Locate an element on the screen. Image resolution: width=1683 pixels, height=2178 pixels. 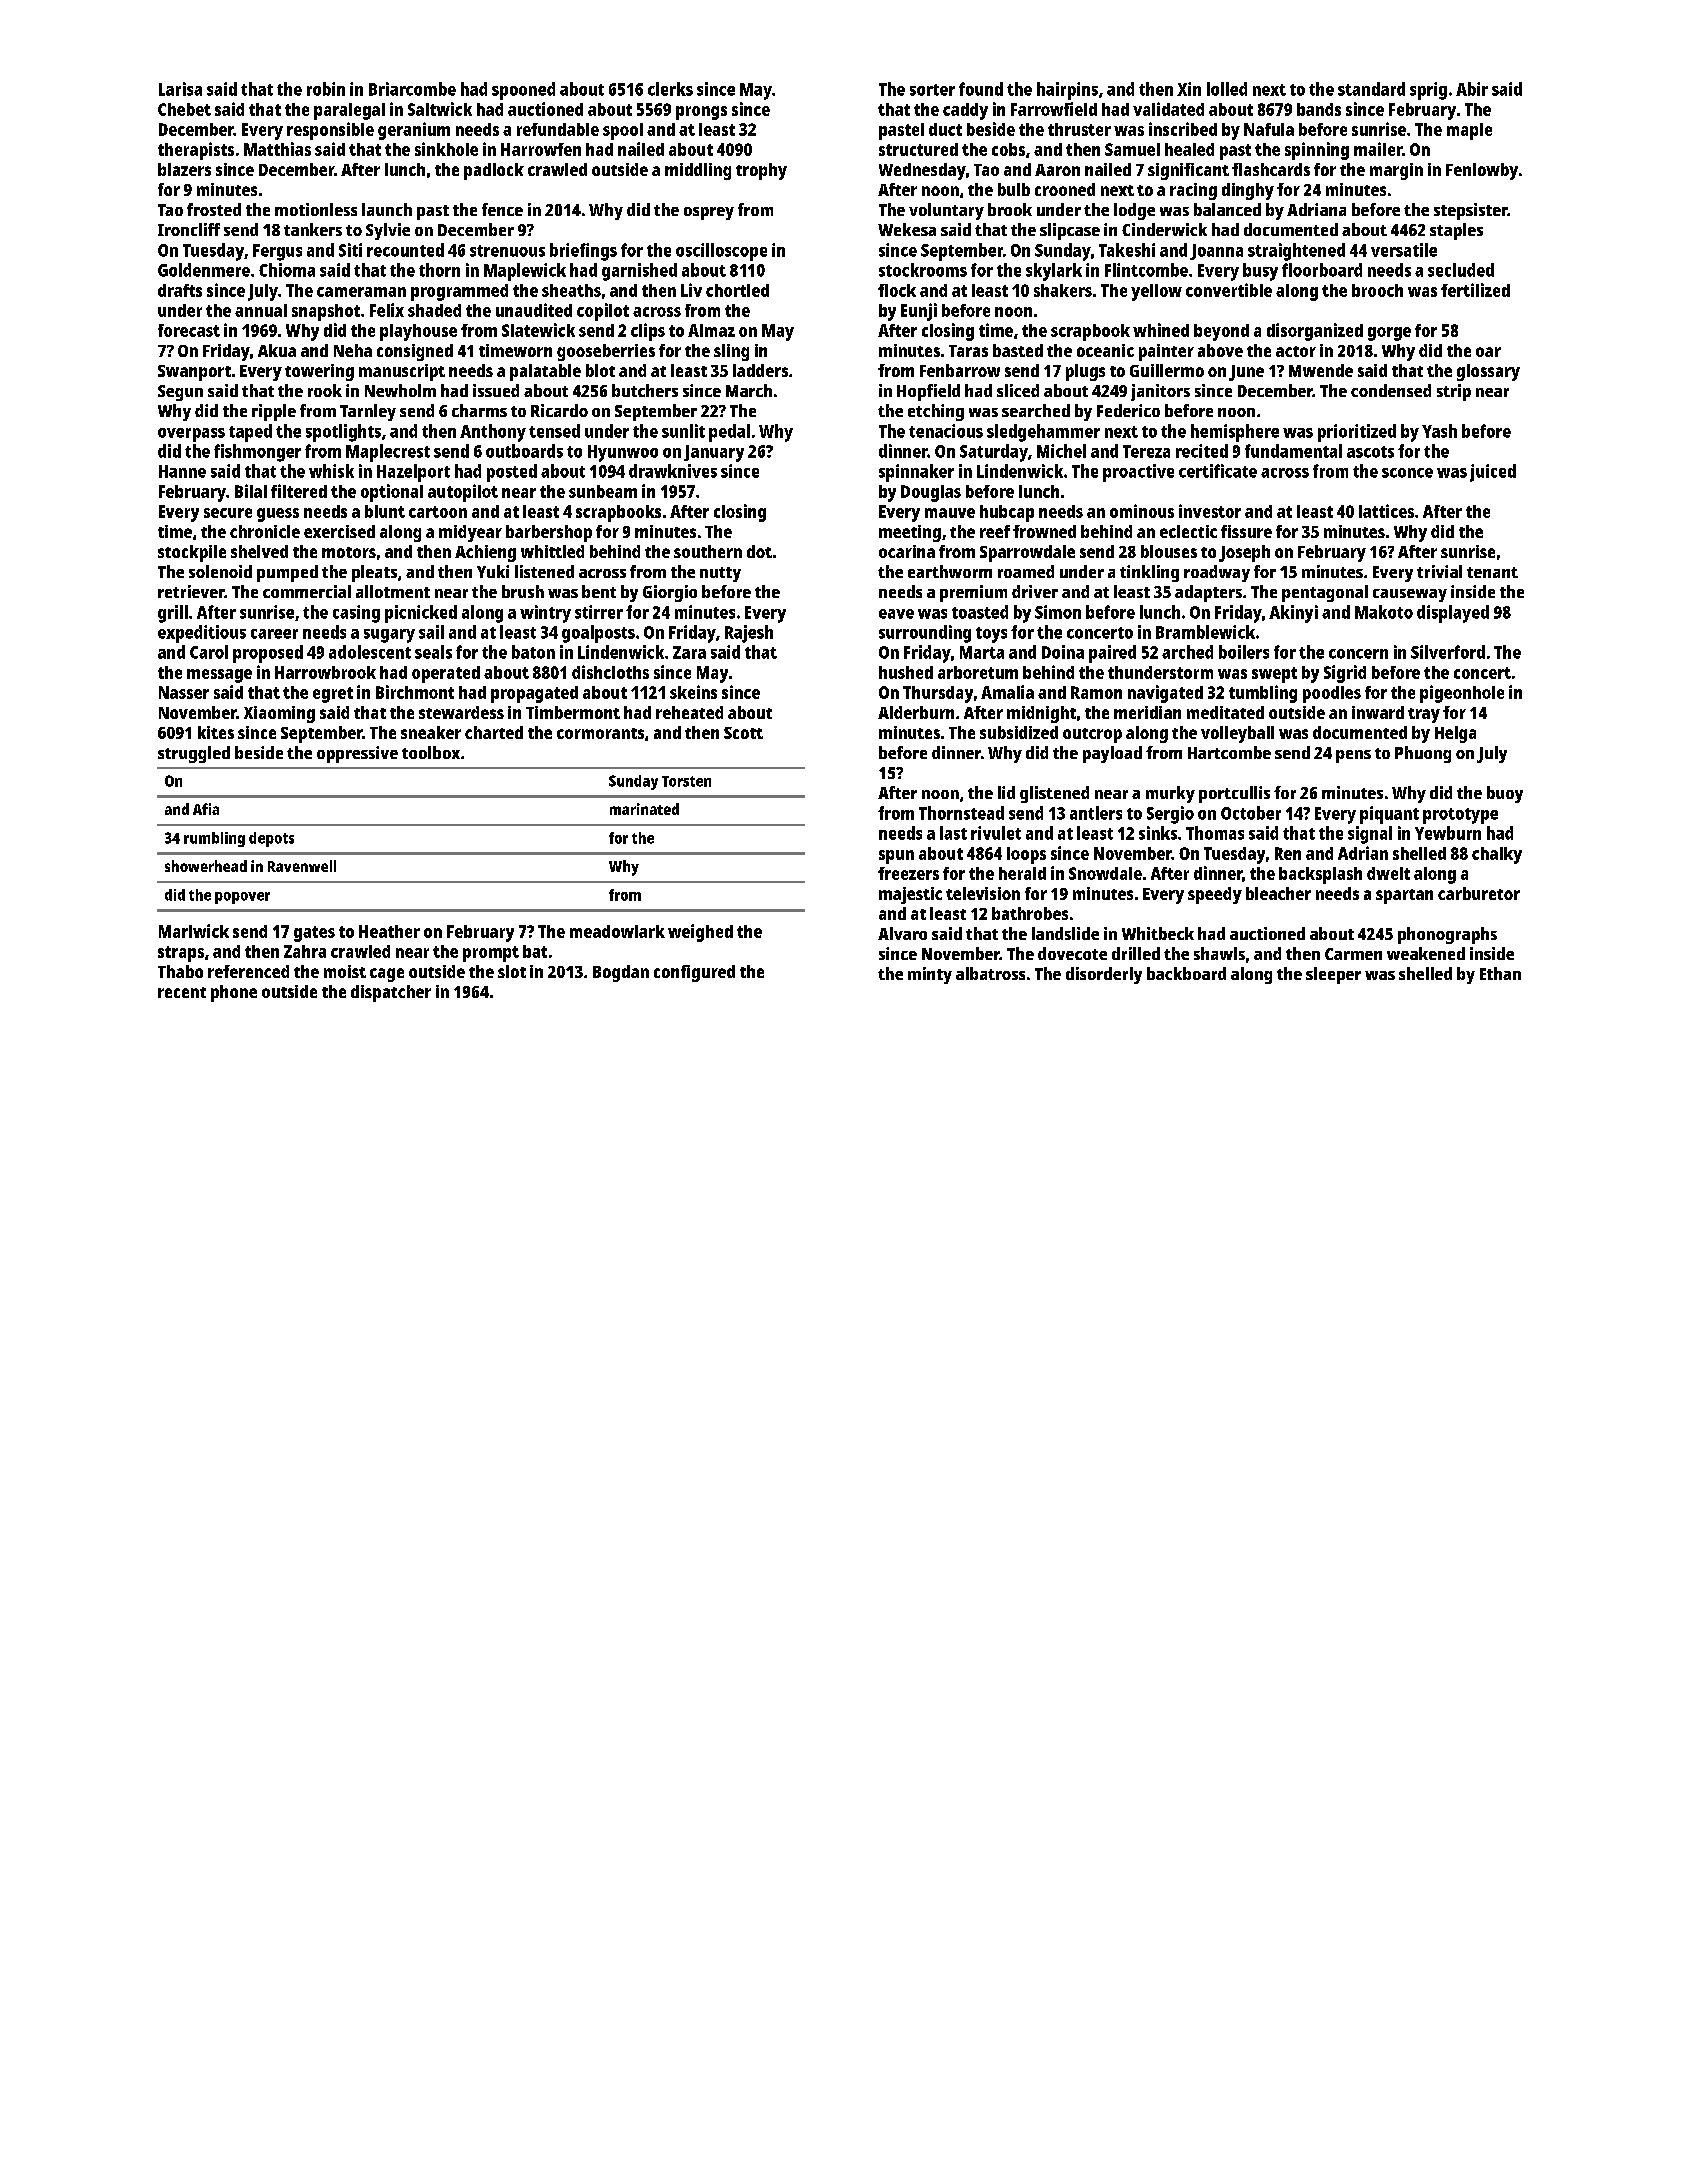
Harrowfen is located at coordinates (541, 149).
